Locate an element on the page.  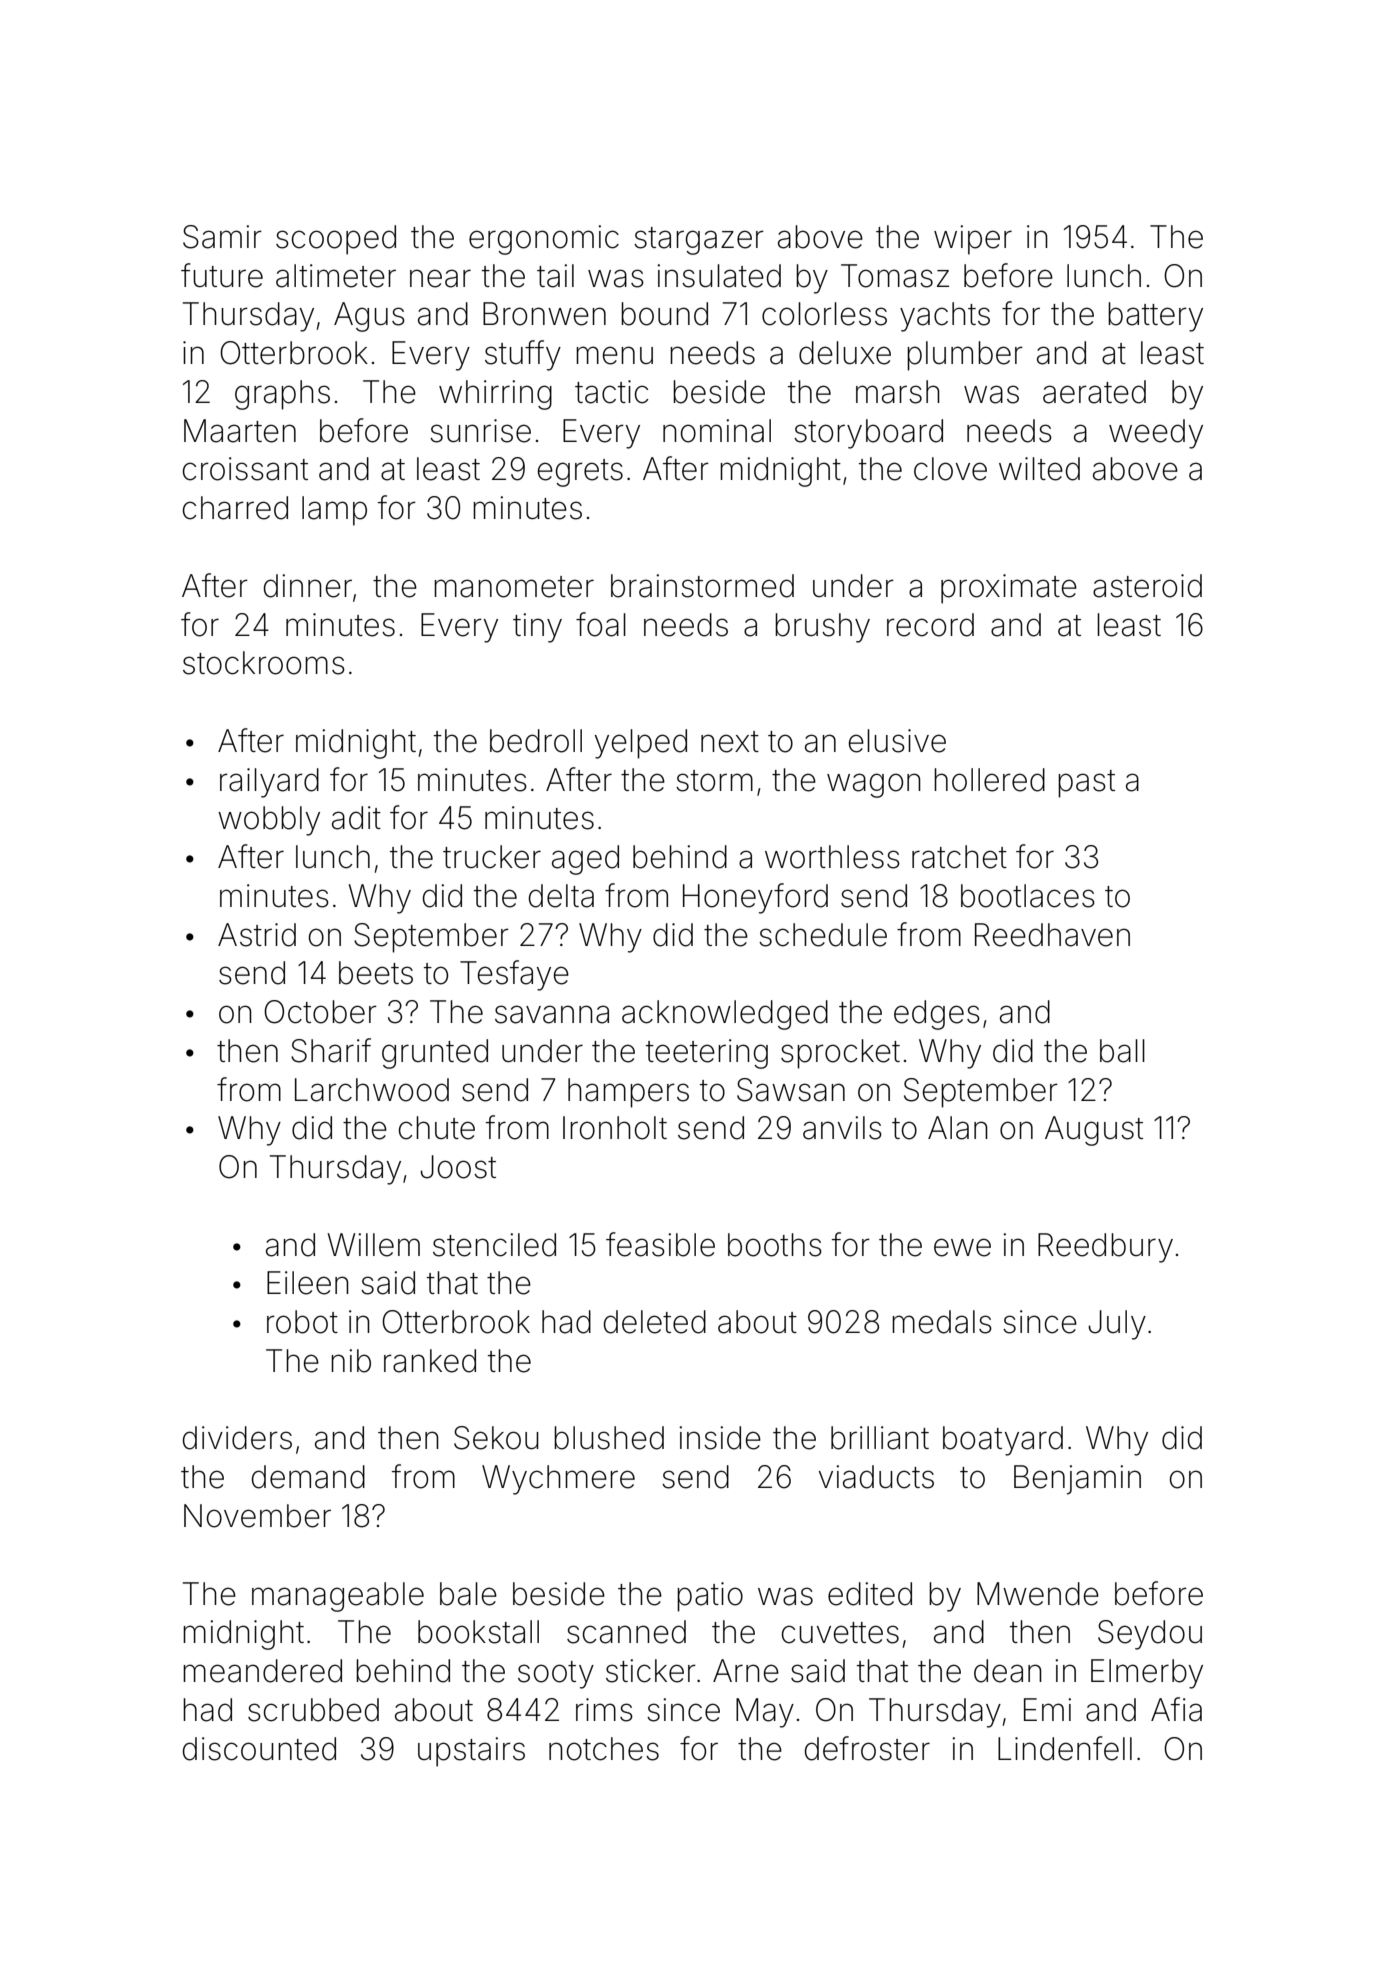
upstairs is located at coordinates (471, 1752).
